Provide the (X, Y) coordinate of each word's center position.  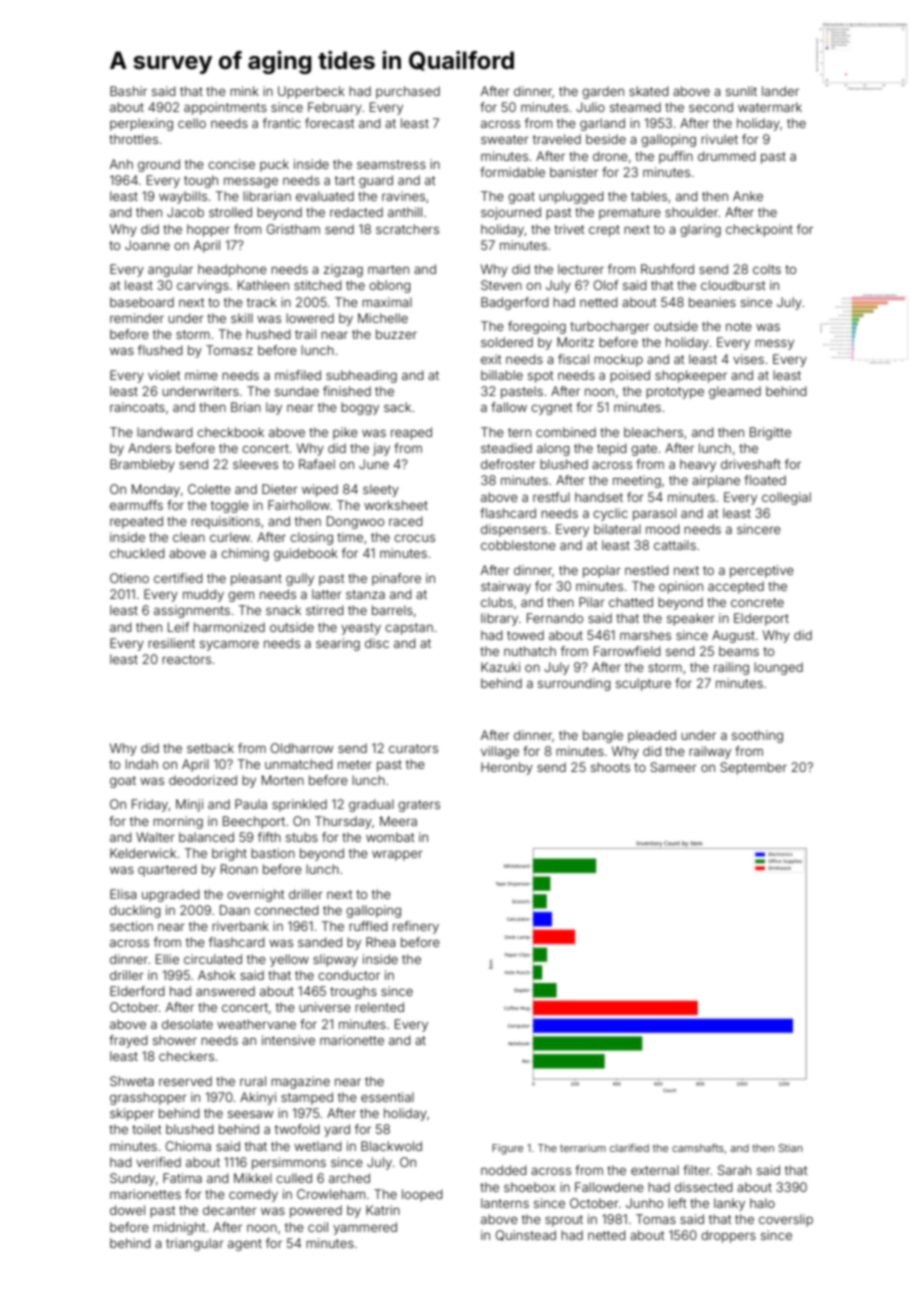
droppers (728, 1236)
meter (355, 764)
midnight (179, 1228)
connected (287, 910)
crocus (414, 538)
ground (159, 165)
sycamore (229, 645)
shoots (610, 767)
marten (388, 269)
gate (644, 450)
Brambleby (142, 465)
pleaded (652, 736)
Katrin (383, 1210)
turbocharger (610, 327)
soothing (757, 736)
